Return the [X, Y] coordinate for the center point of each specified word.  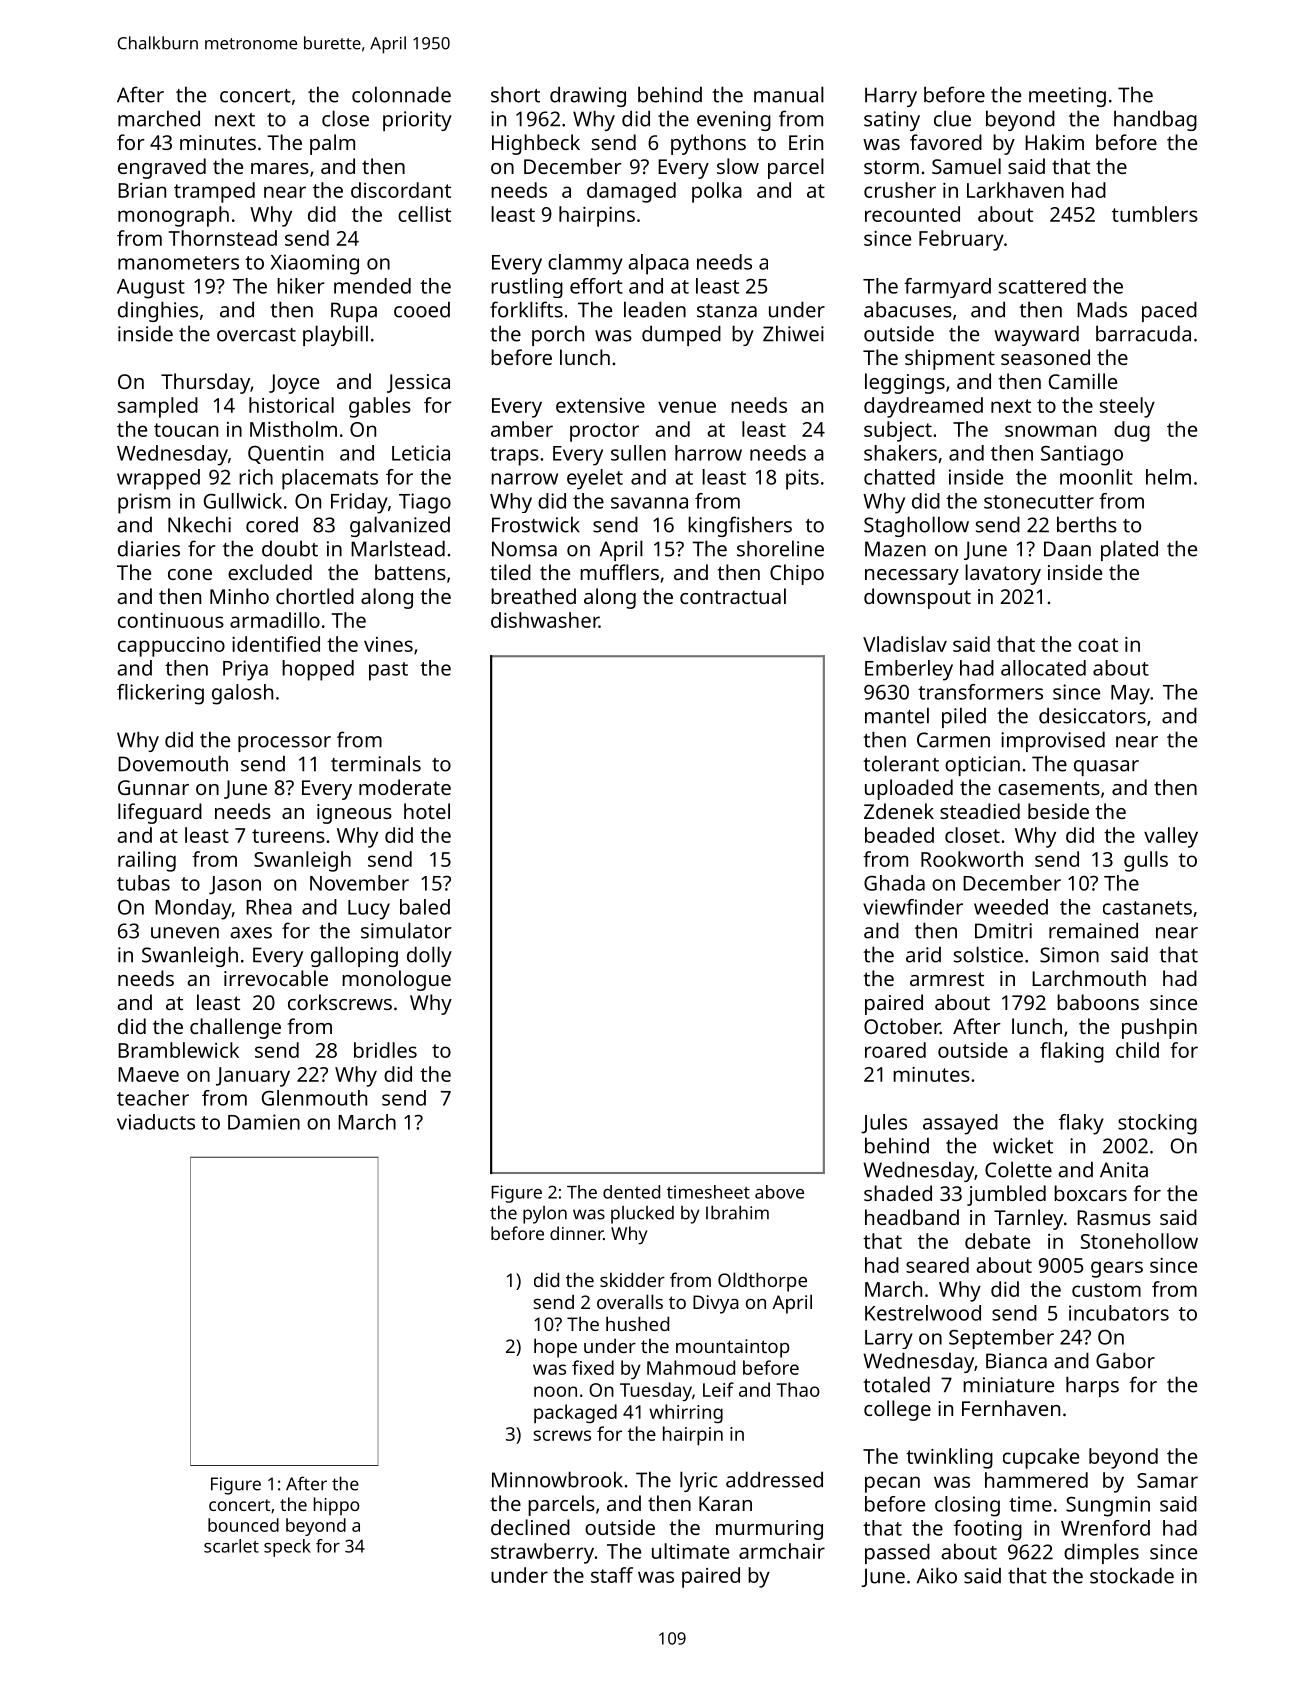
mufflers [619, 572]
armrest [947, 979]
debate [997, 1241]
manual [789, 94]
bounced [243, 1525]
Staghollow [916, 526]
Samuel [966, 166]
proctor [604, 432]
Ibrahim [737, 1212]
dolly [429, 956]
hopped [318, 670]
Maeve [148, 1074]
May [1130, 695]
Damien [264, 1122]
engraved [162, 168]
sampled [158, 407]
